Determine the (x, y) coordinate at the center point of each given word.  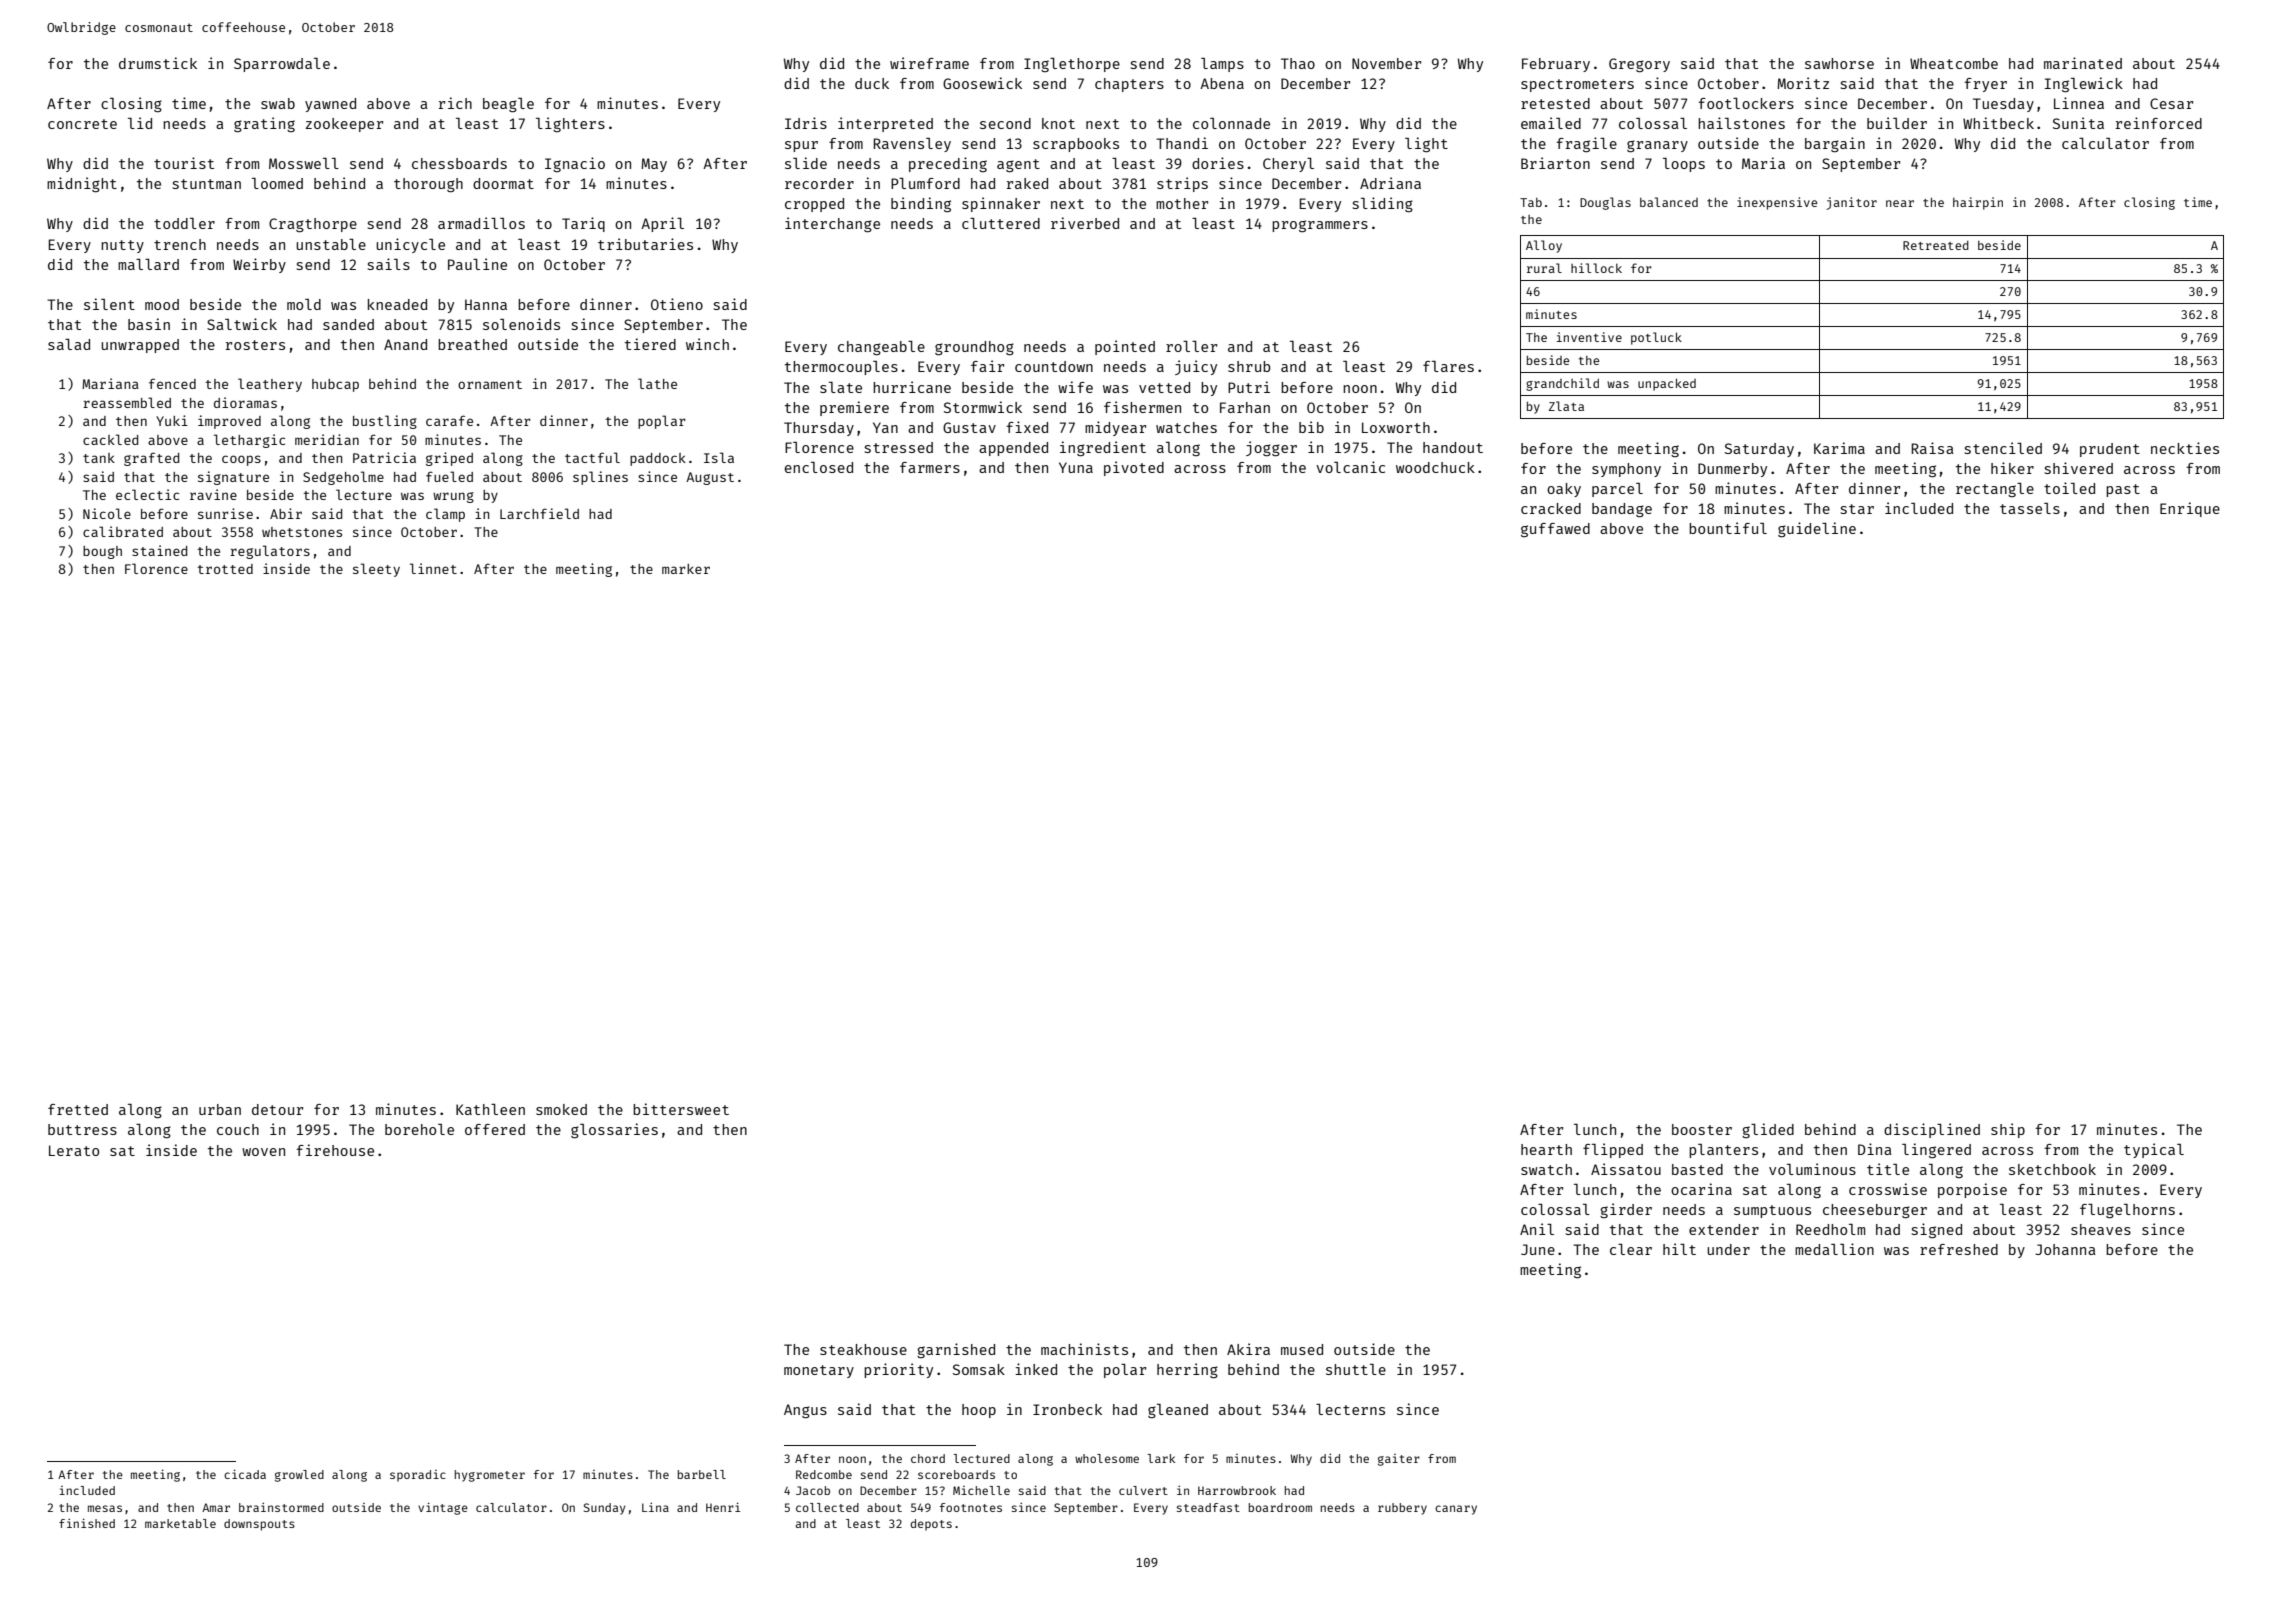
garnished (956, 1350)
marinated (2083, 63)
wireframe (929, 63)
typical (2154, 1150)
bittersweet (681, 1109)
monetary (819, 1371)
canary (1456, 1510)
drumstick (158, 63)
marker (686, 569)
